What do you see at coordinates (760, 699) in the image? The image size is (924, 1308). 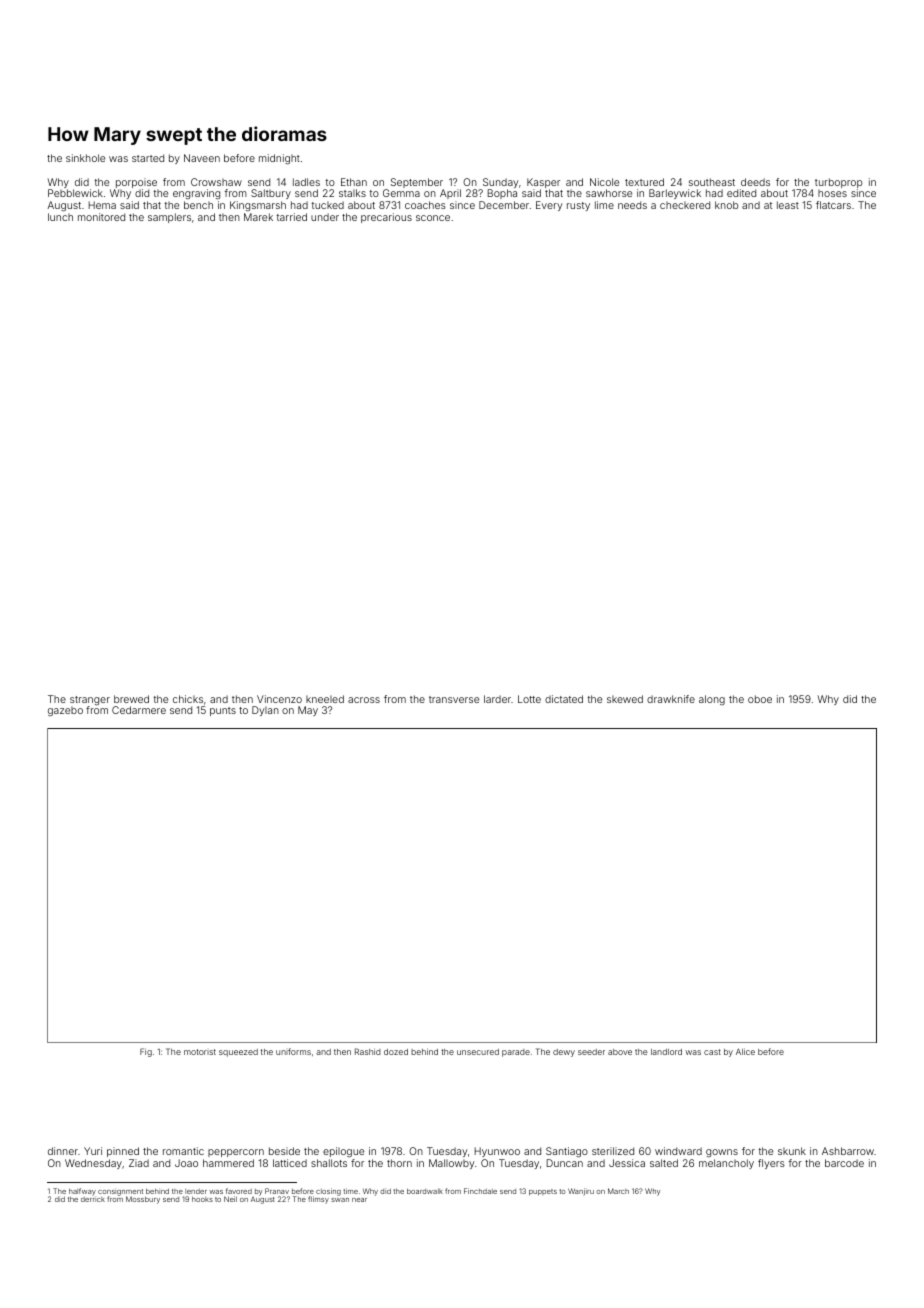 I see `oboe` at bounding box center [760, 699].
